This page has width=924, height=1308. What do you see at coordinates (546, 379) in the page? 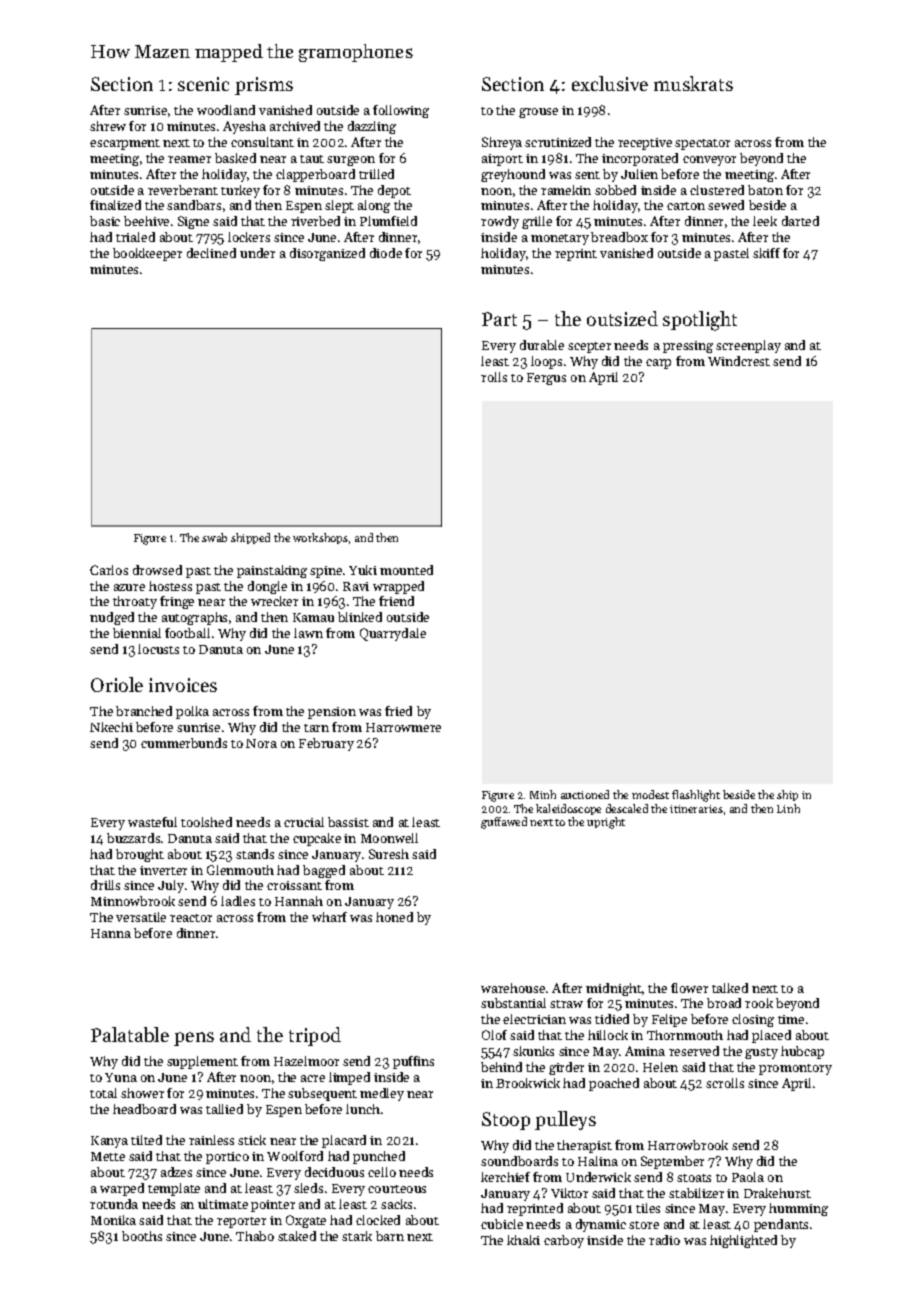
I see `Fergus` at bounding box center [546, 379].
